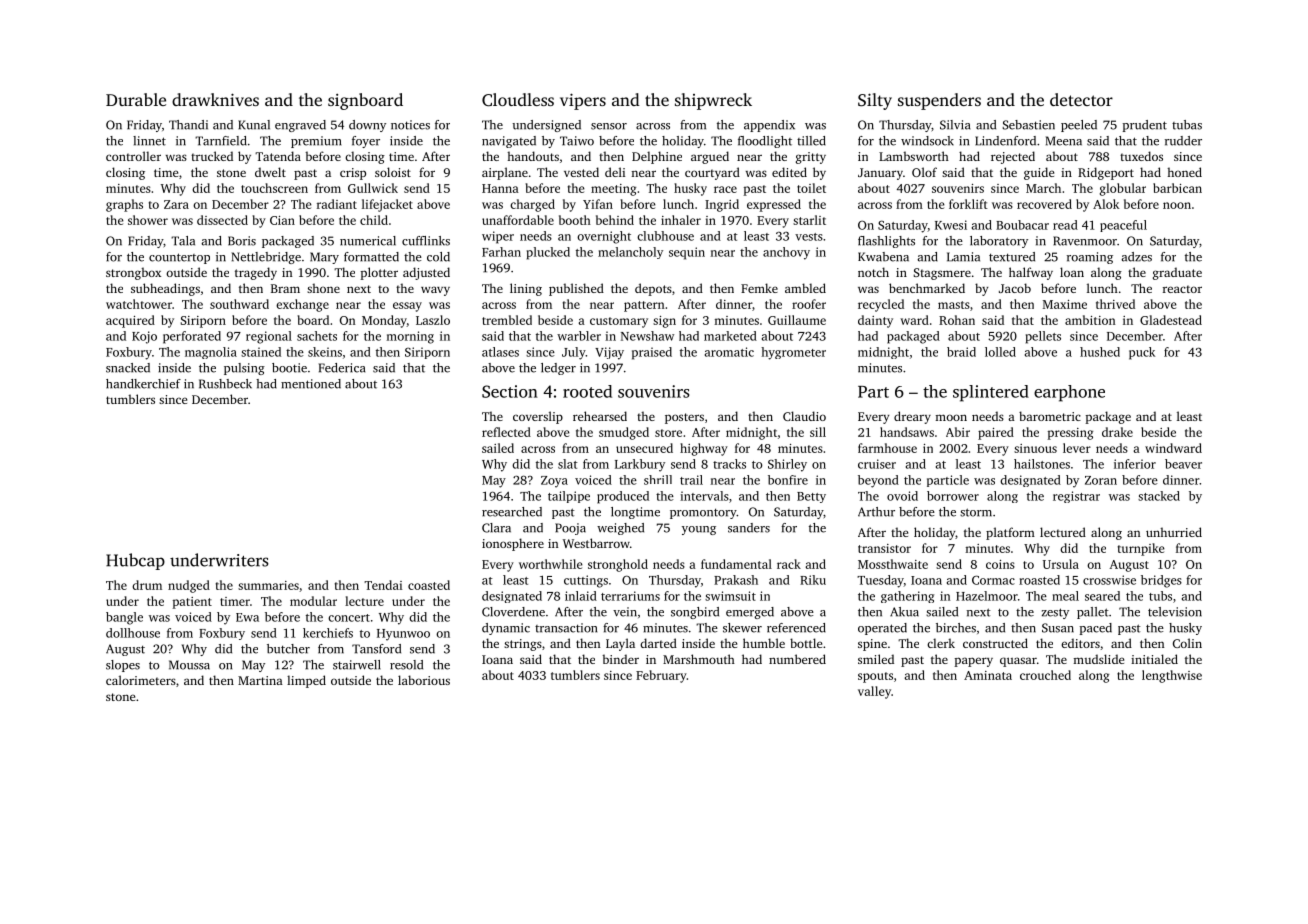 This image has height=924, width=1308. What do you see at coordinates (260, 680) in the image?
I see `Martina` at bounding box center [260, 680].
